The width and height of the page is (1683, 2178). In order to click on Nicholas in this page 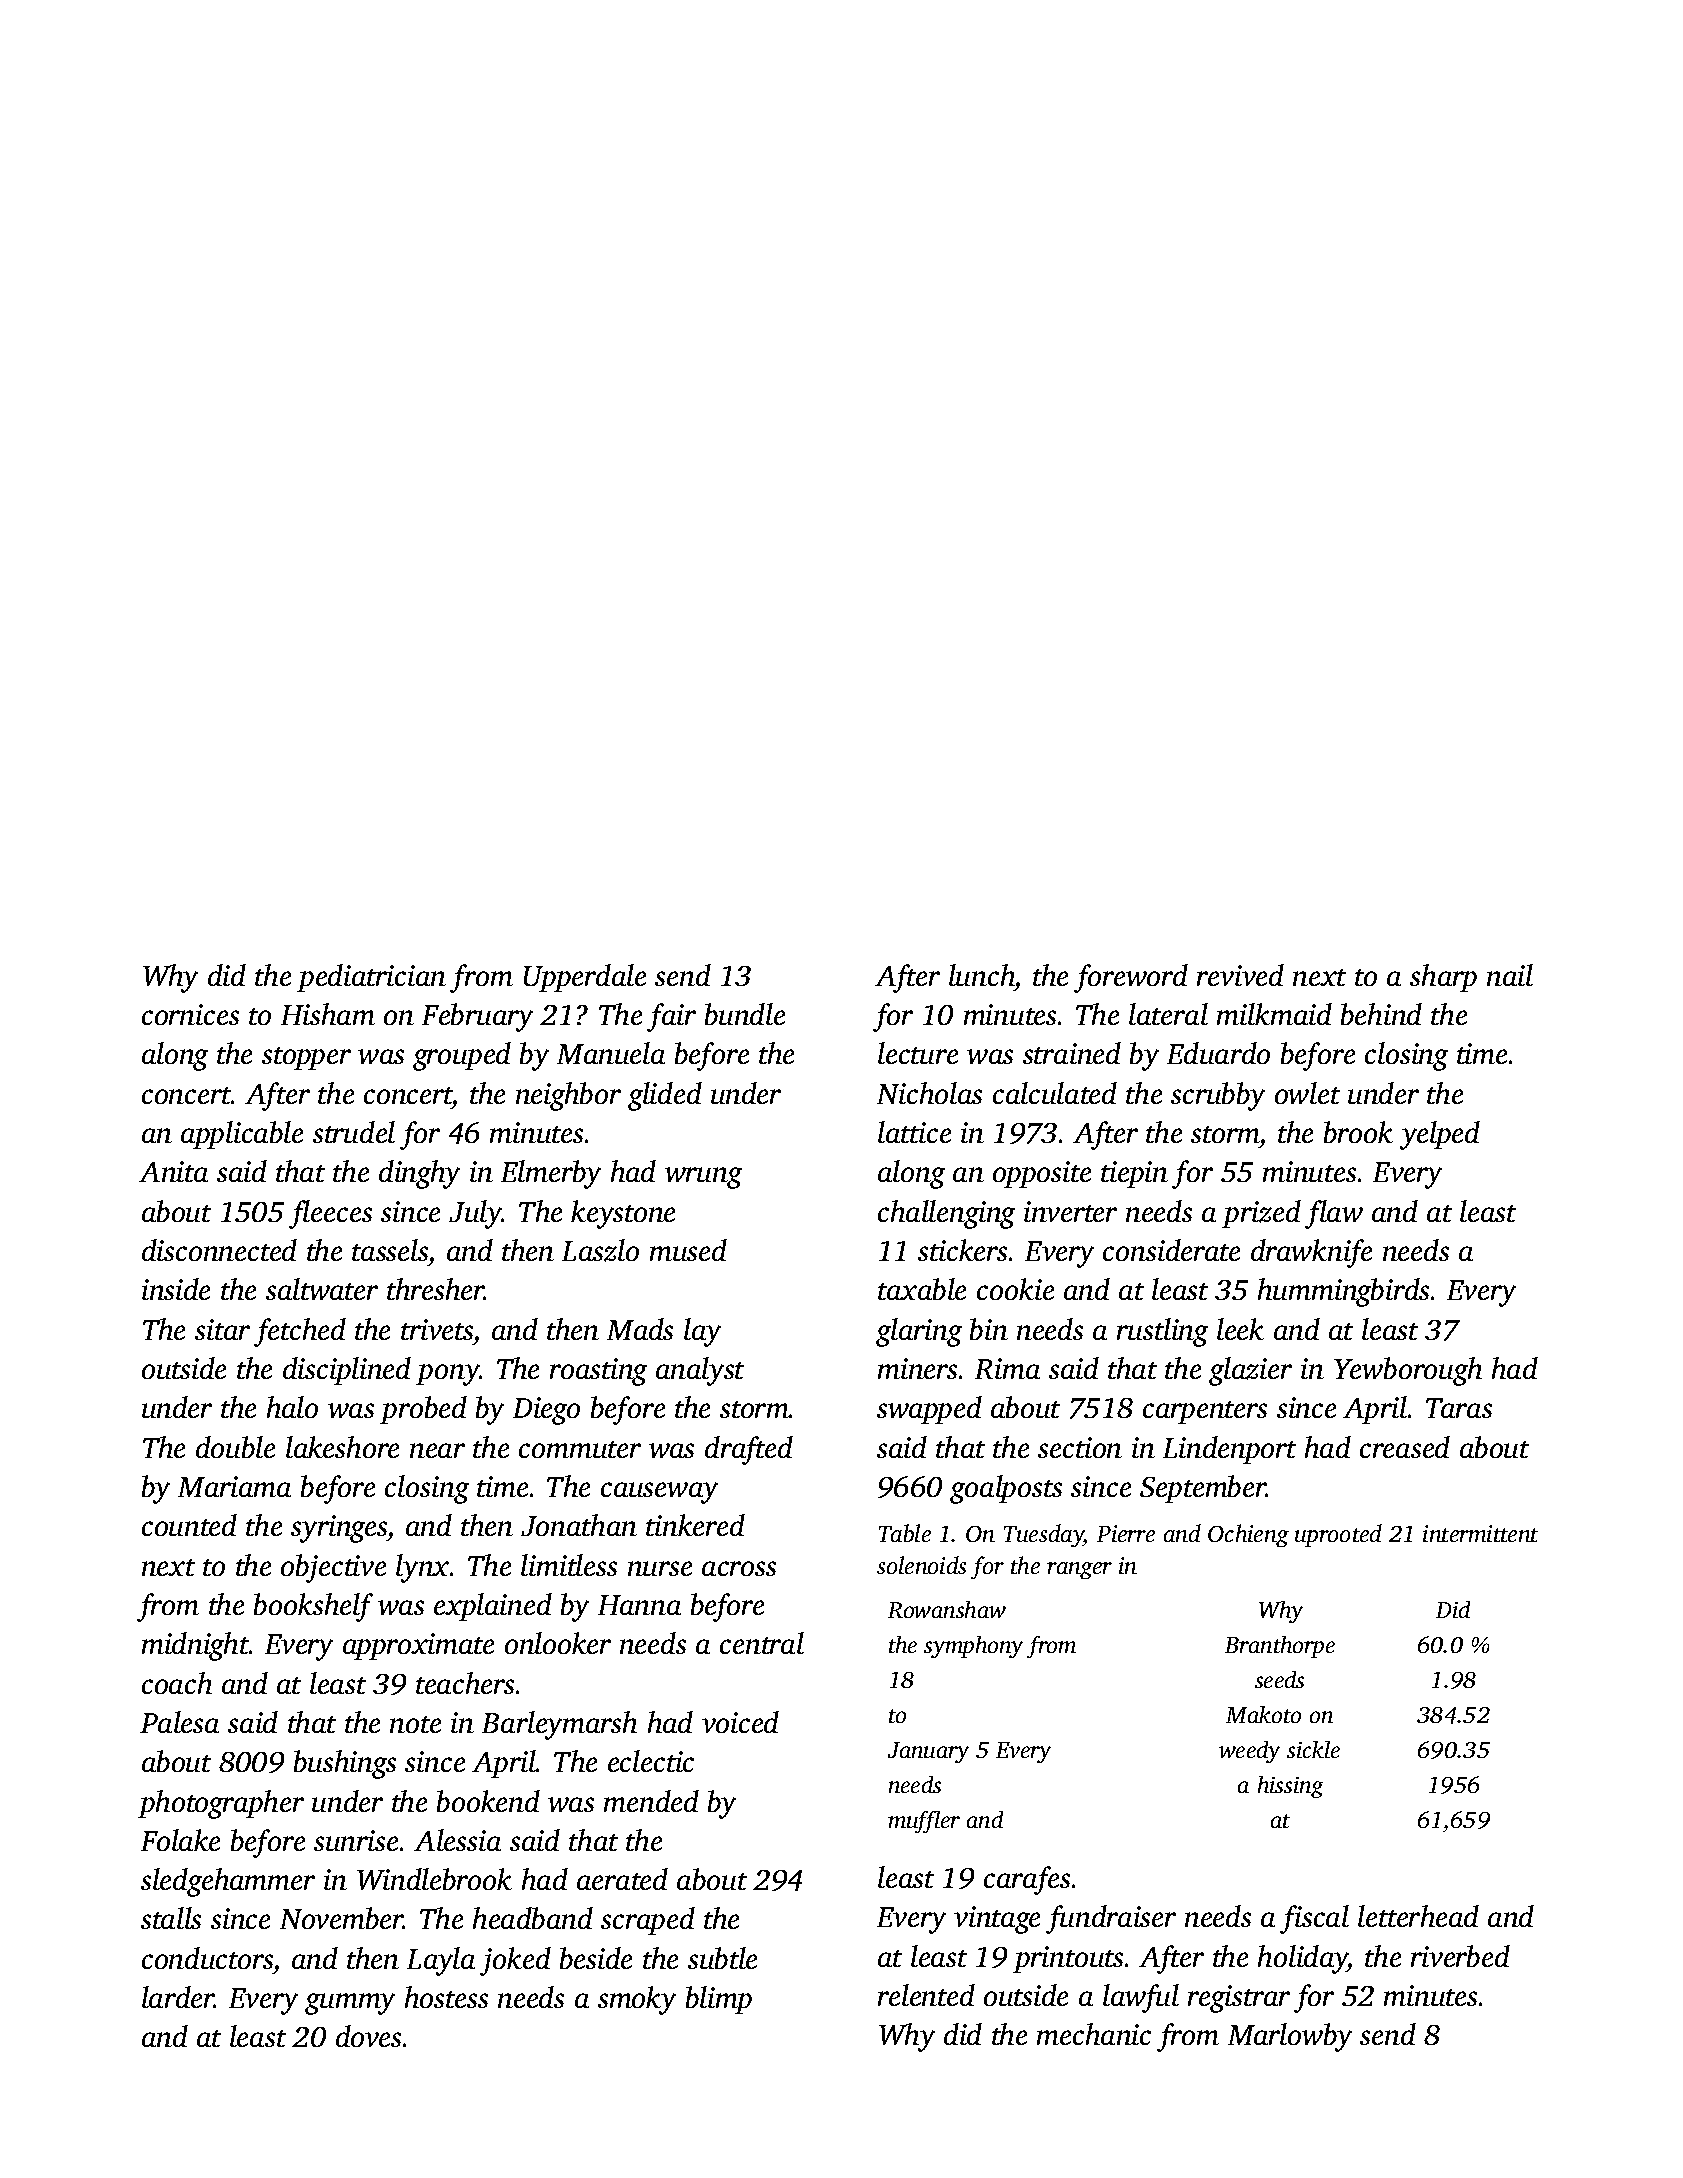, I will do `click(929, 1093)`.
